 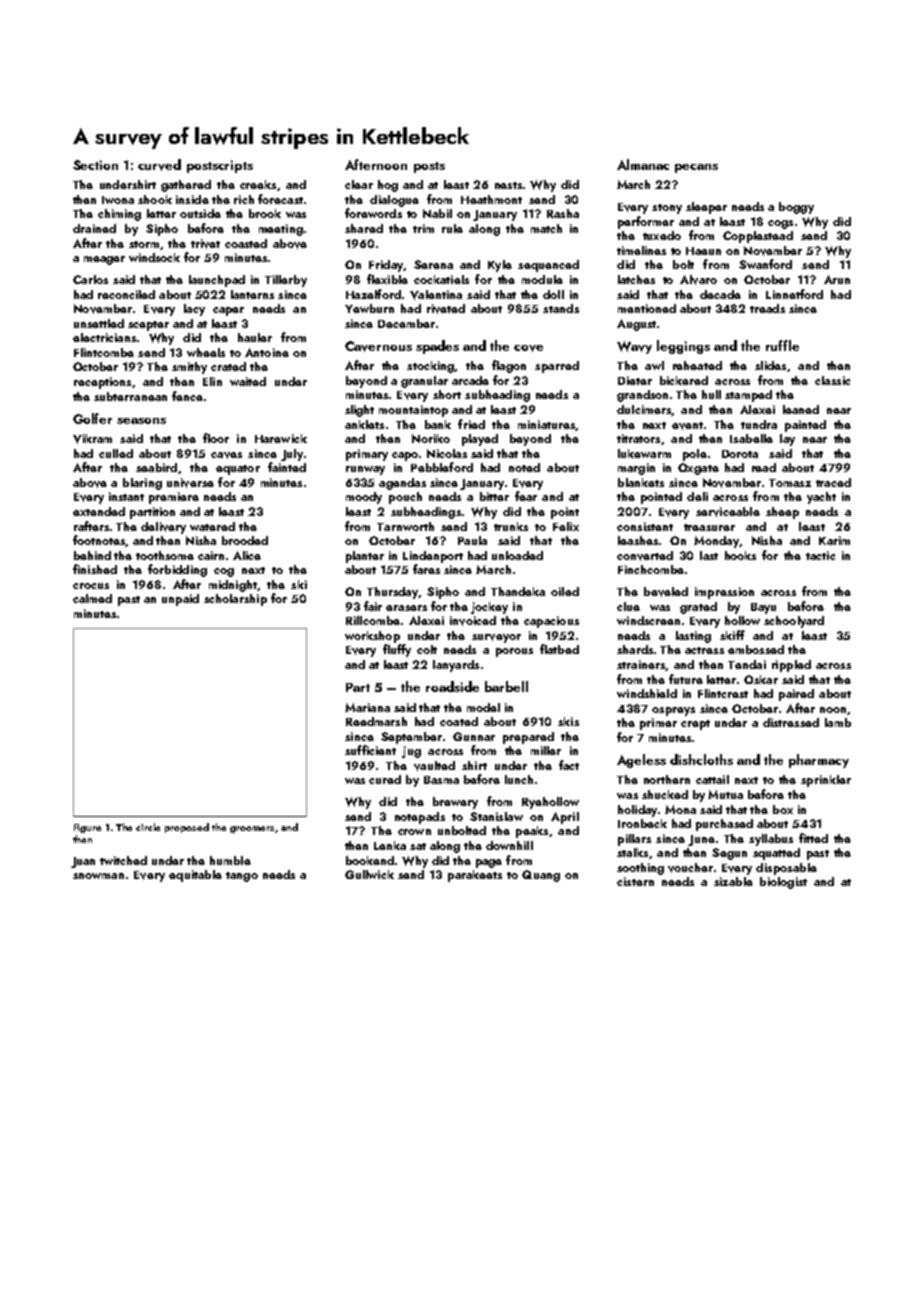 I want to click on Gullwick, so click(x=369, y=874).
